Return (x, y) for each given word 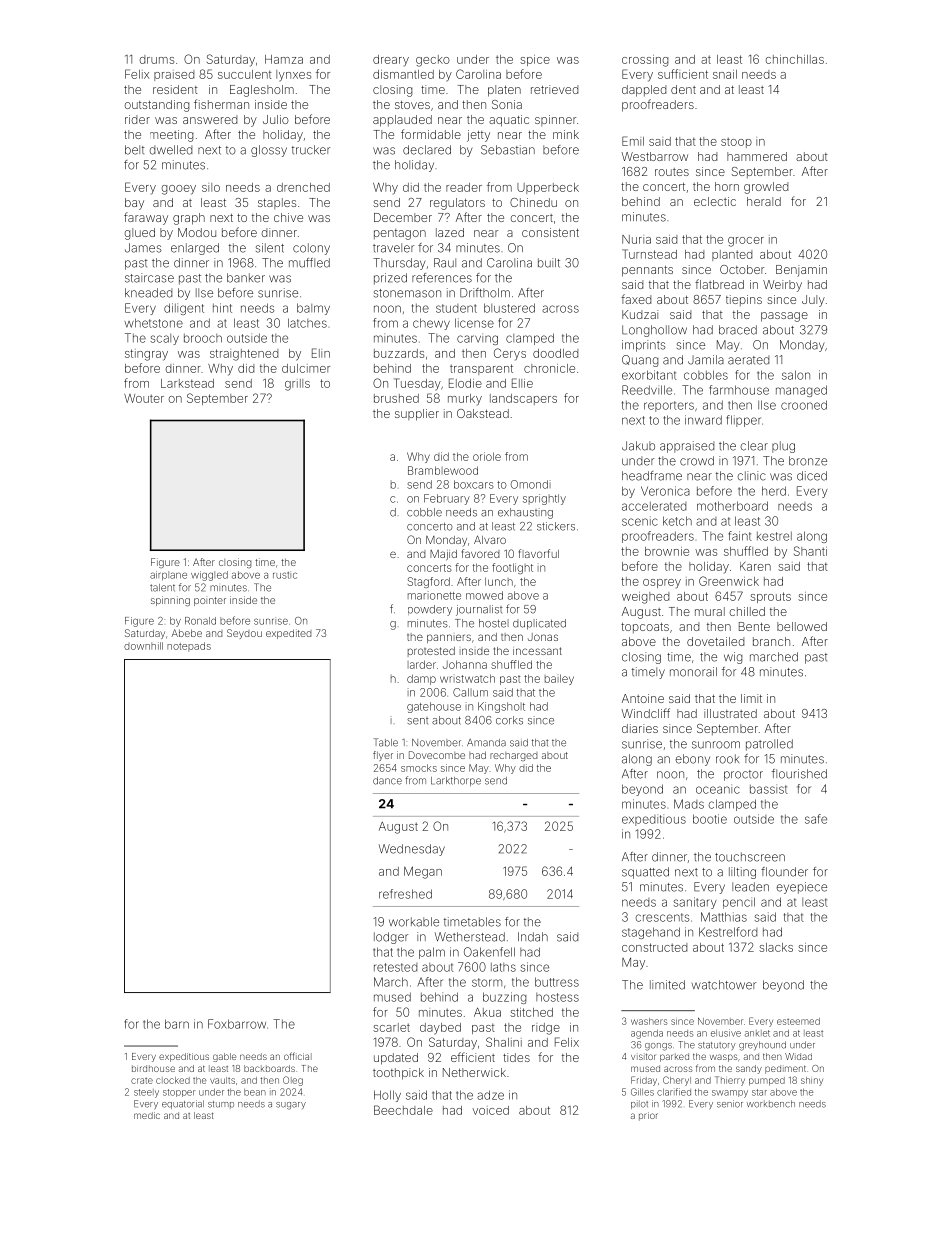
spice (535, 60)
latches (307, 323)
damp (421, 679)
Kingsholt (501, 707)
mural (710, 611)
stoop (736, 142)
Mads (689, 804)
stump (221, 1105)
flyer (383, 756)
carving (477, 339)
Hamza (284, 59)
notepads (189, 647)
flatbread (719, 284)
